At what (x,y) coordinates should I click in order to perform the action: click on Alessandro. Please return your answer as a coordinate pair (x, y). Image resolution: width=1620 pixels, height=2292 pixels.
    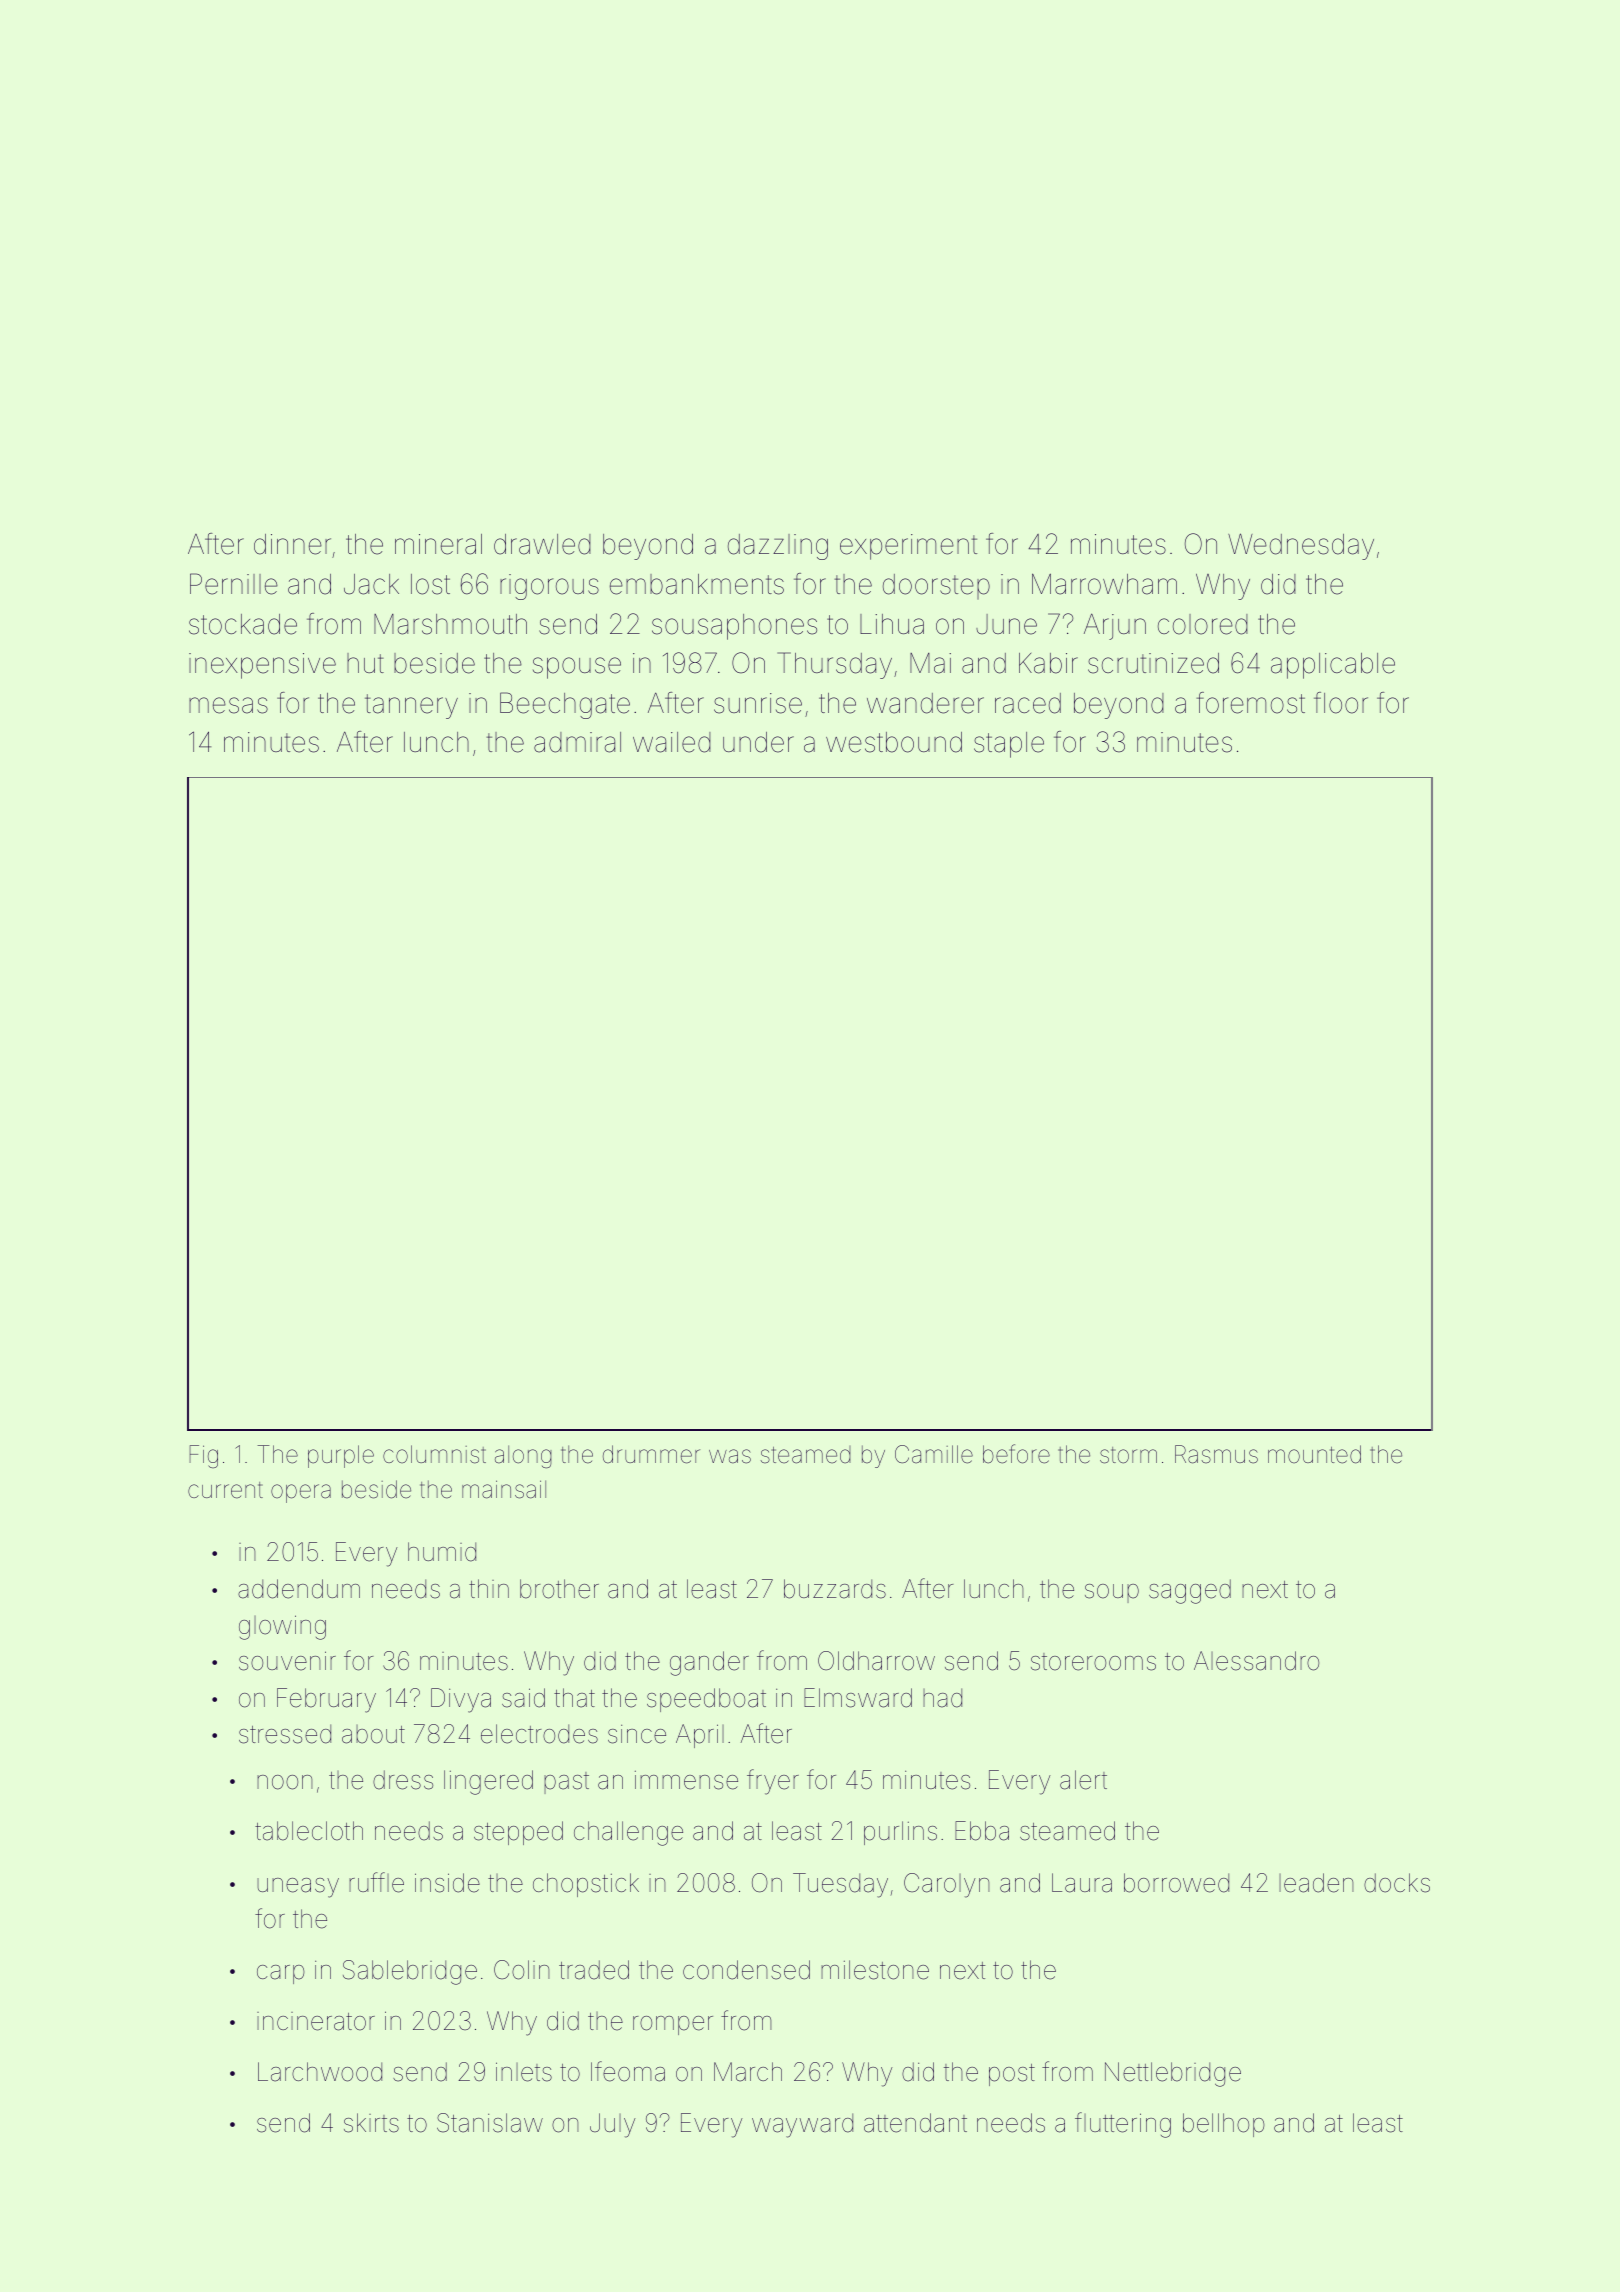
    Looking at the image, I should click on (1256, 1661).
